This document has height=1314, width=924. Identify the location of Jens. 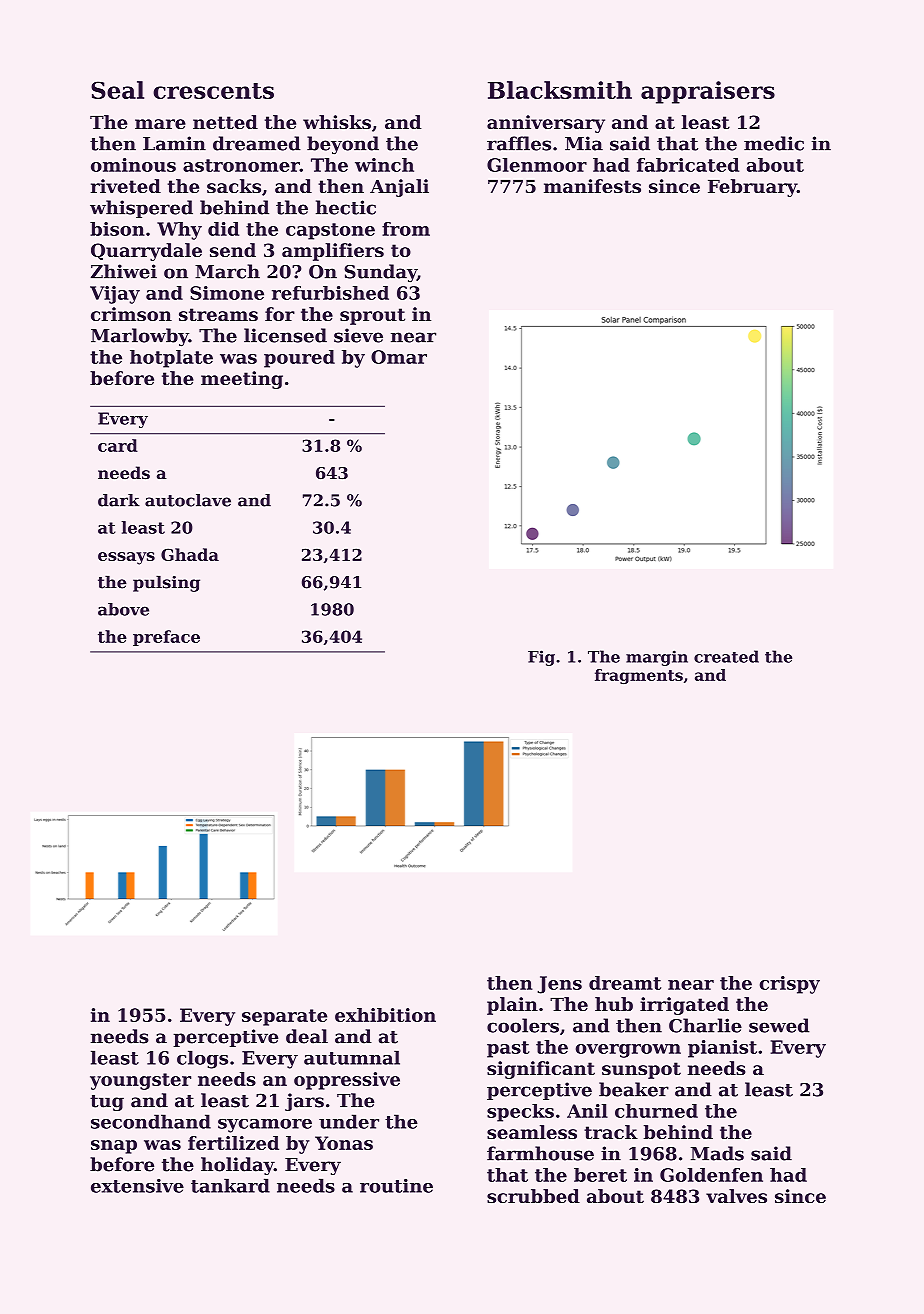
(559, 985).
